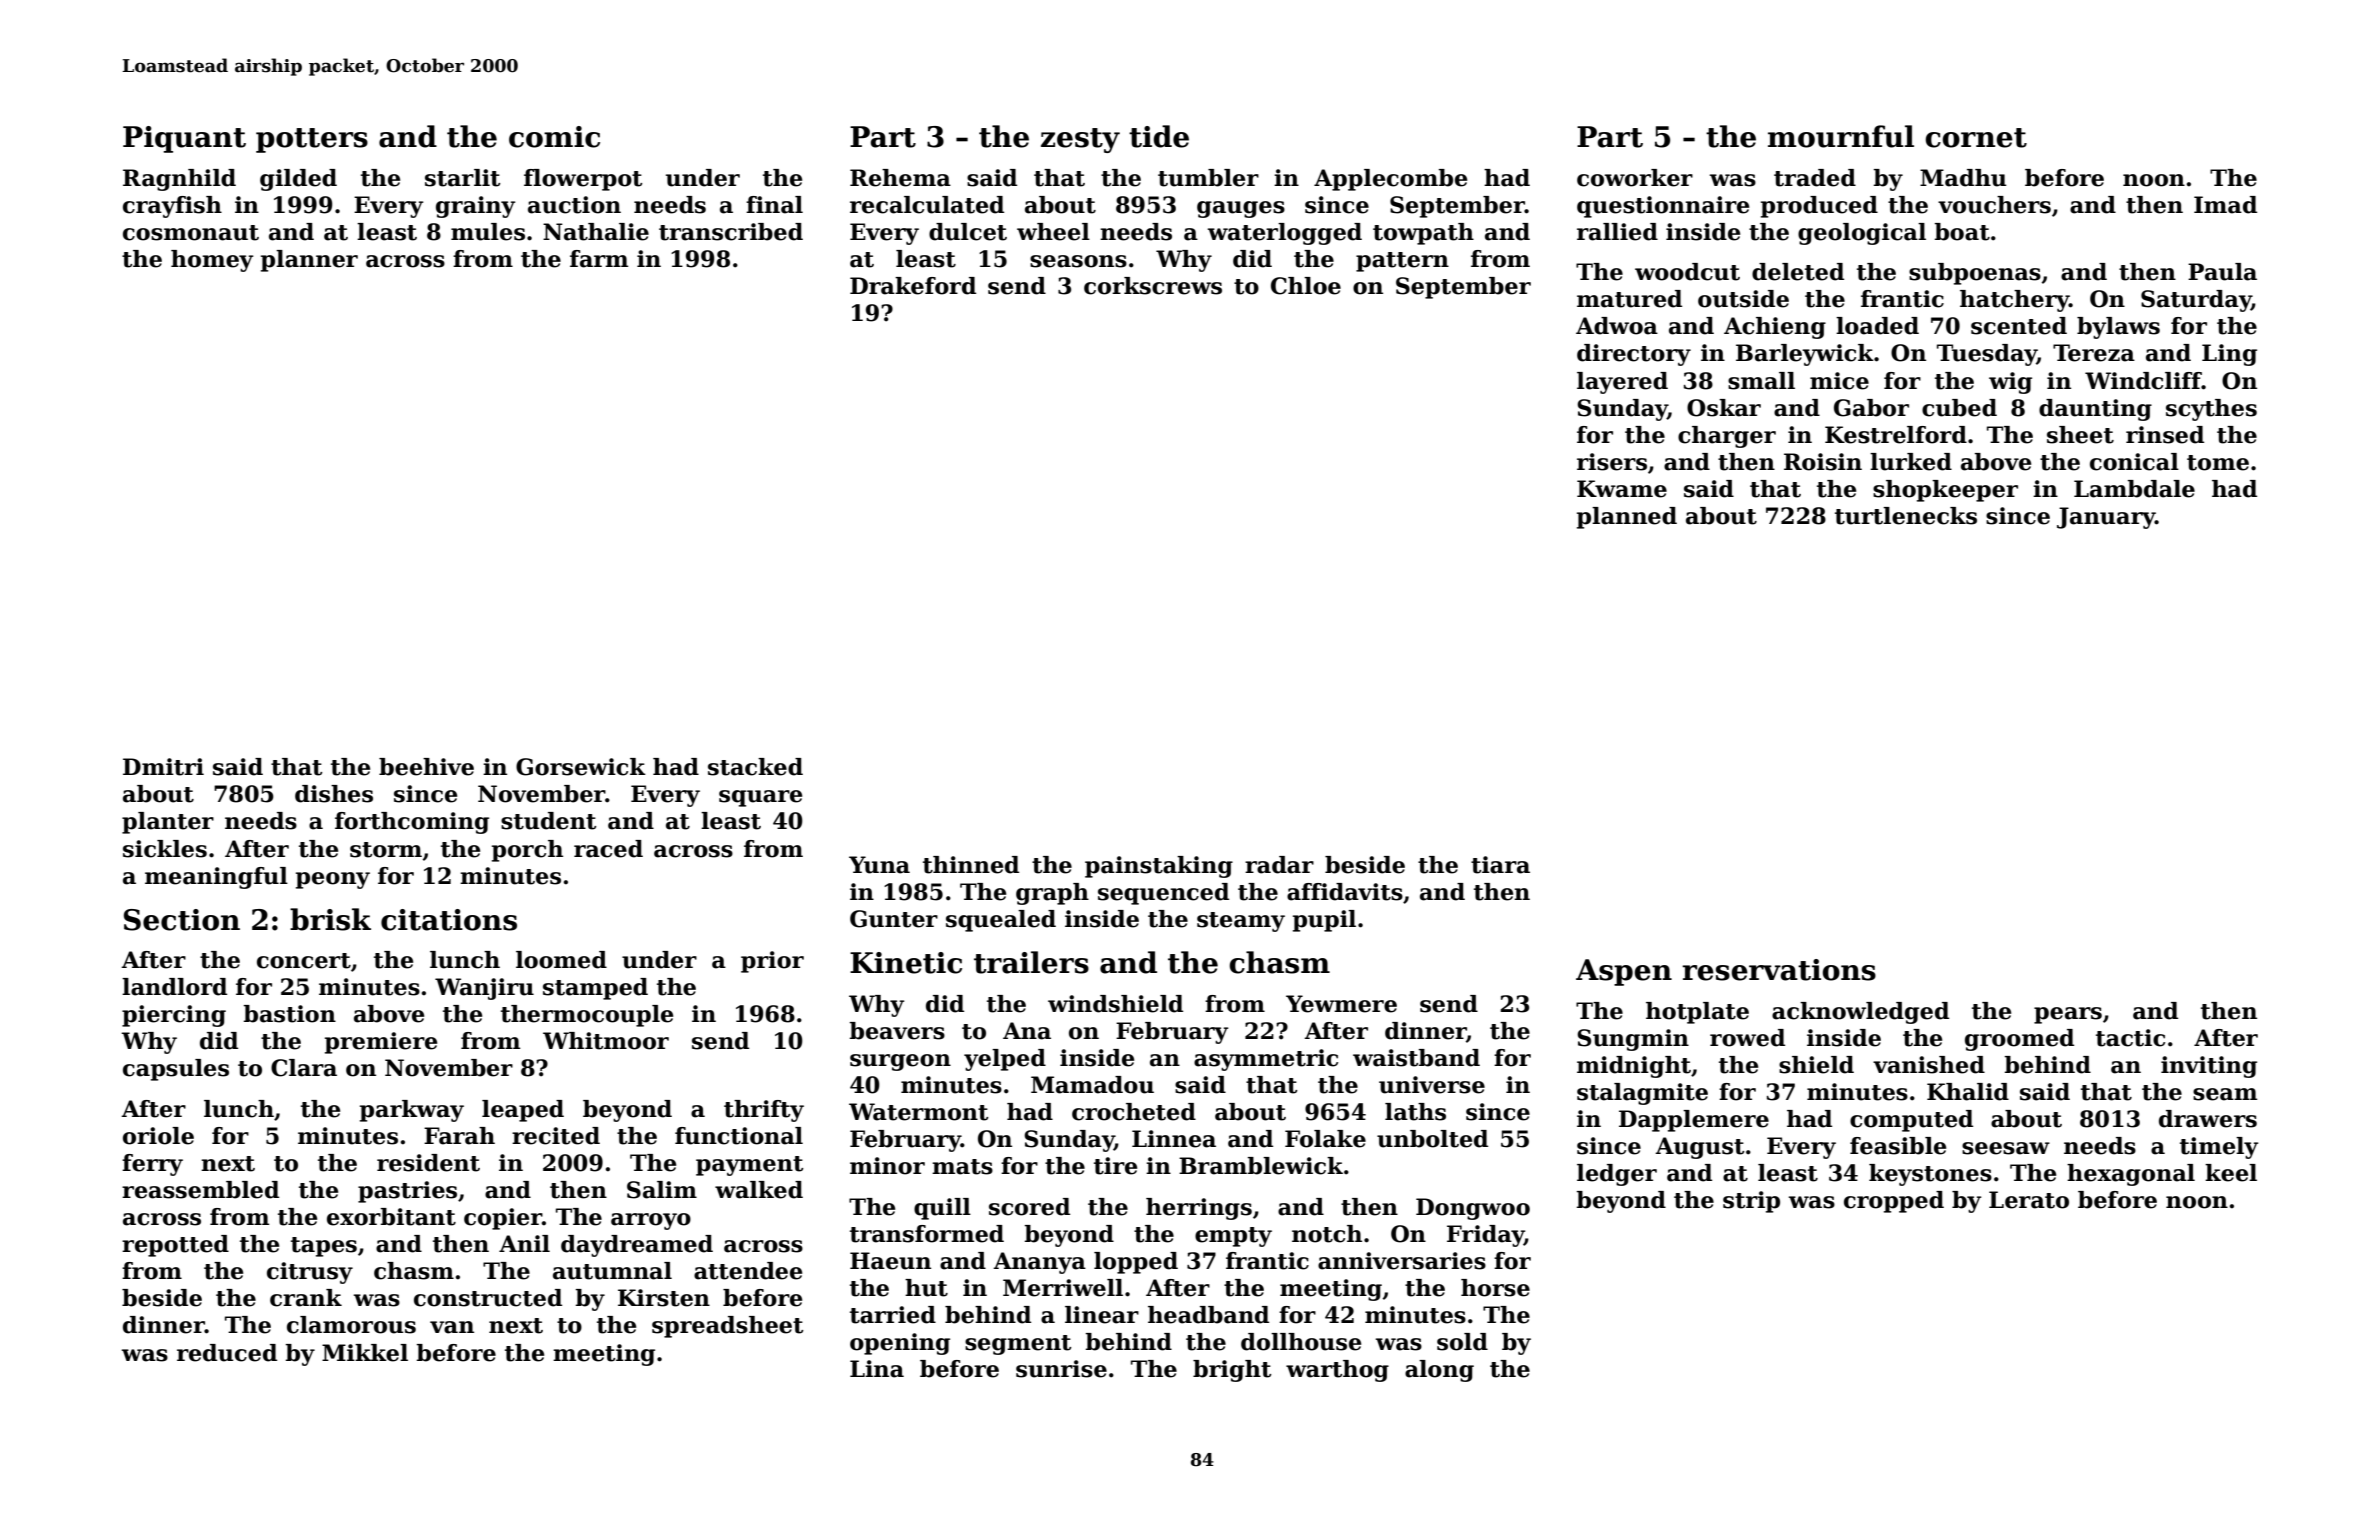  What do you see at coordinates (1208, 178) in the page?
I see `tumbler` at bounding box center [1208, 178].
